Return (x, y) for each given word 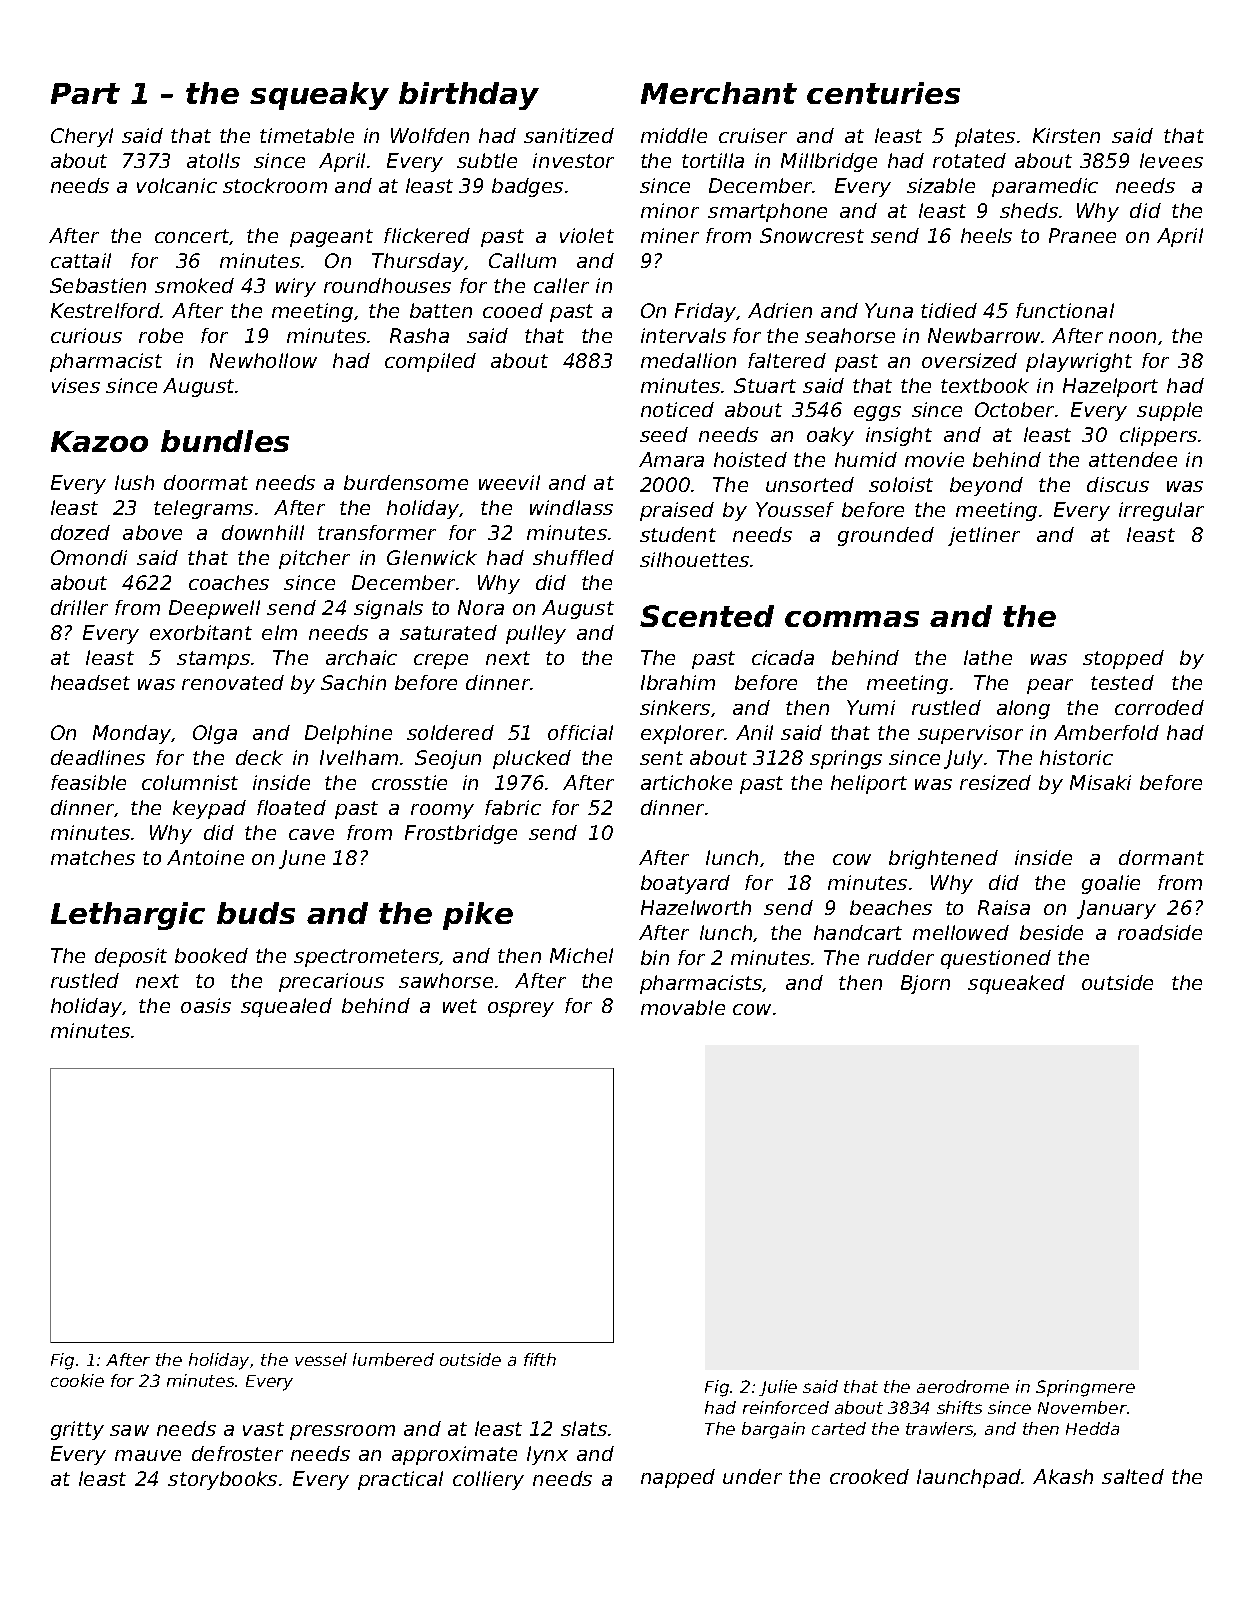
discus (1118, 484)
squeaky (319, 96)
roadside (1160, 932)
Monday (132, 734)
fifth (540, 1359)
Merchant (719, 93)
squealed (286, 1007)
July (963, 759)
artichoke (686, 782)
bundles (225, 441)
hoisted (750, 459)
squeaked (1016, 984)
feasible (88, 782)
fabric (513, 807)
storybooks (222, 1480)
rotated (969, 160)
